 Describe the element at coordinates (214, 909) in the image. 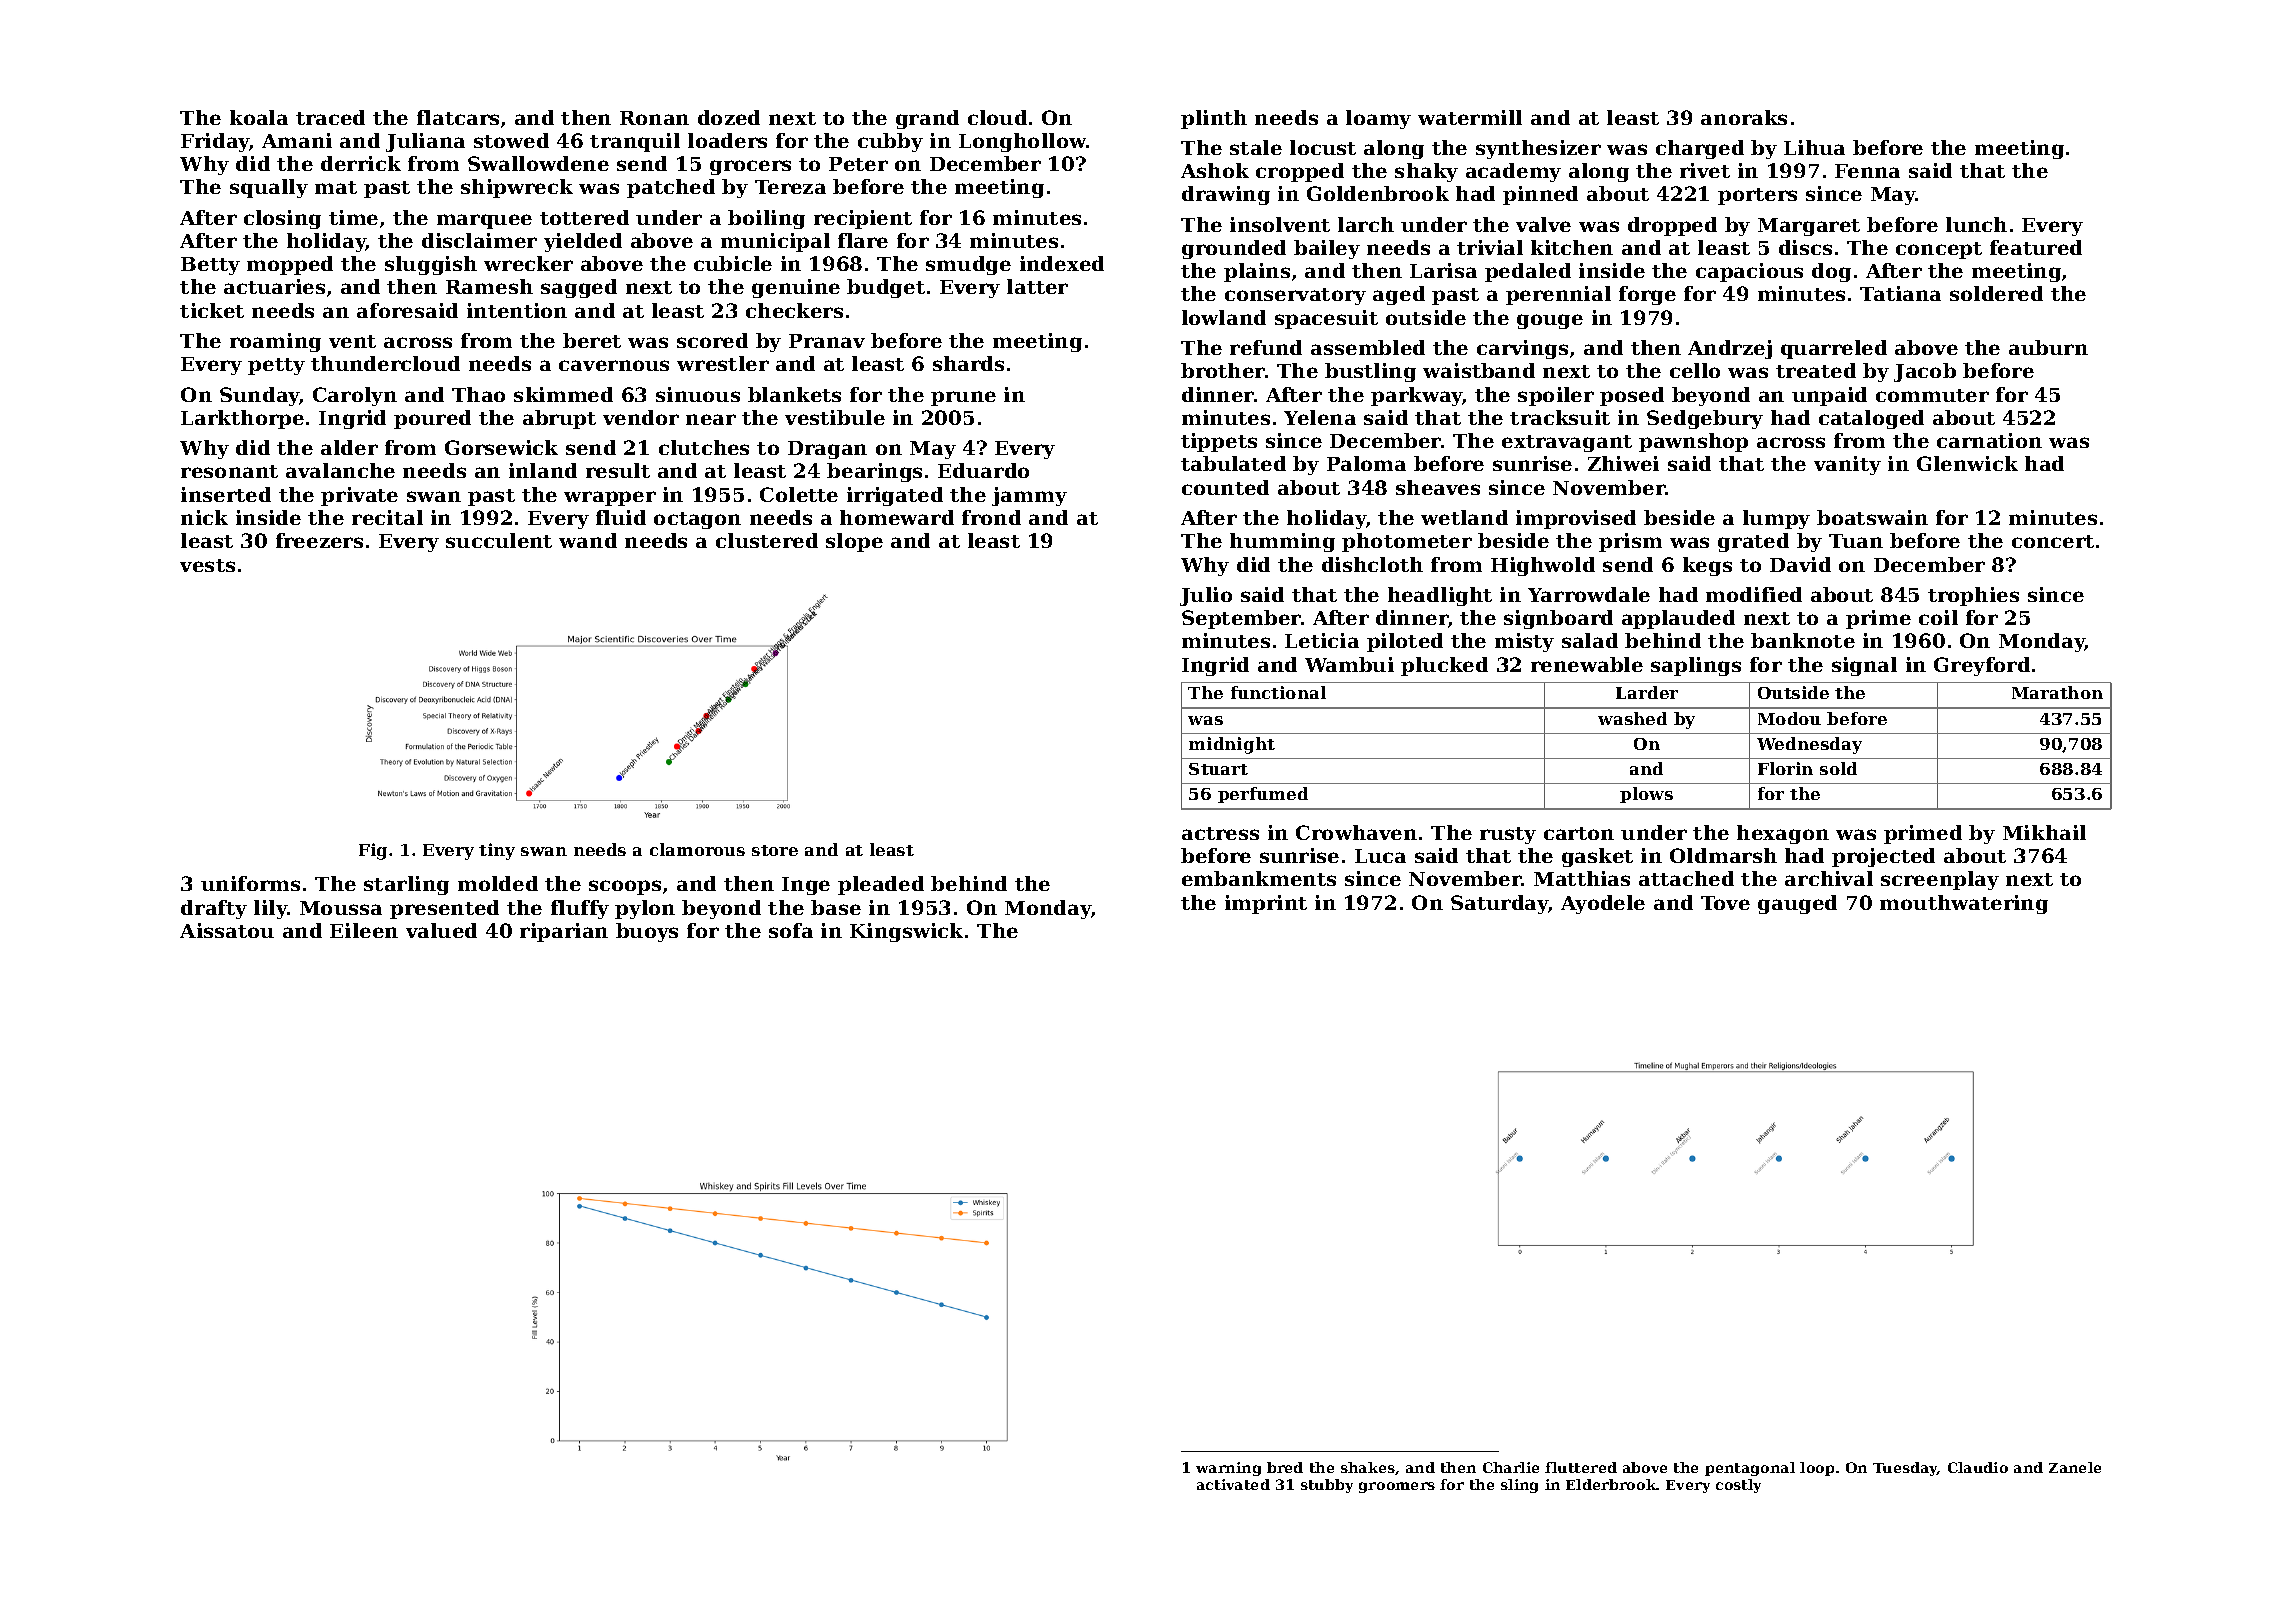

I see `drafty` at that location.
